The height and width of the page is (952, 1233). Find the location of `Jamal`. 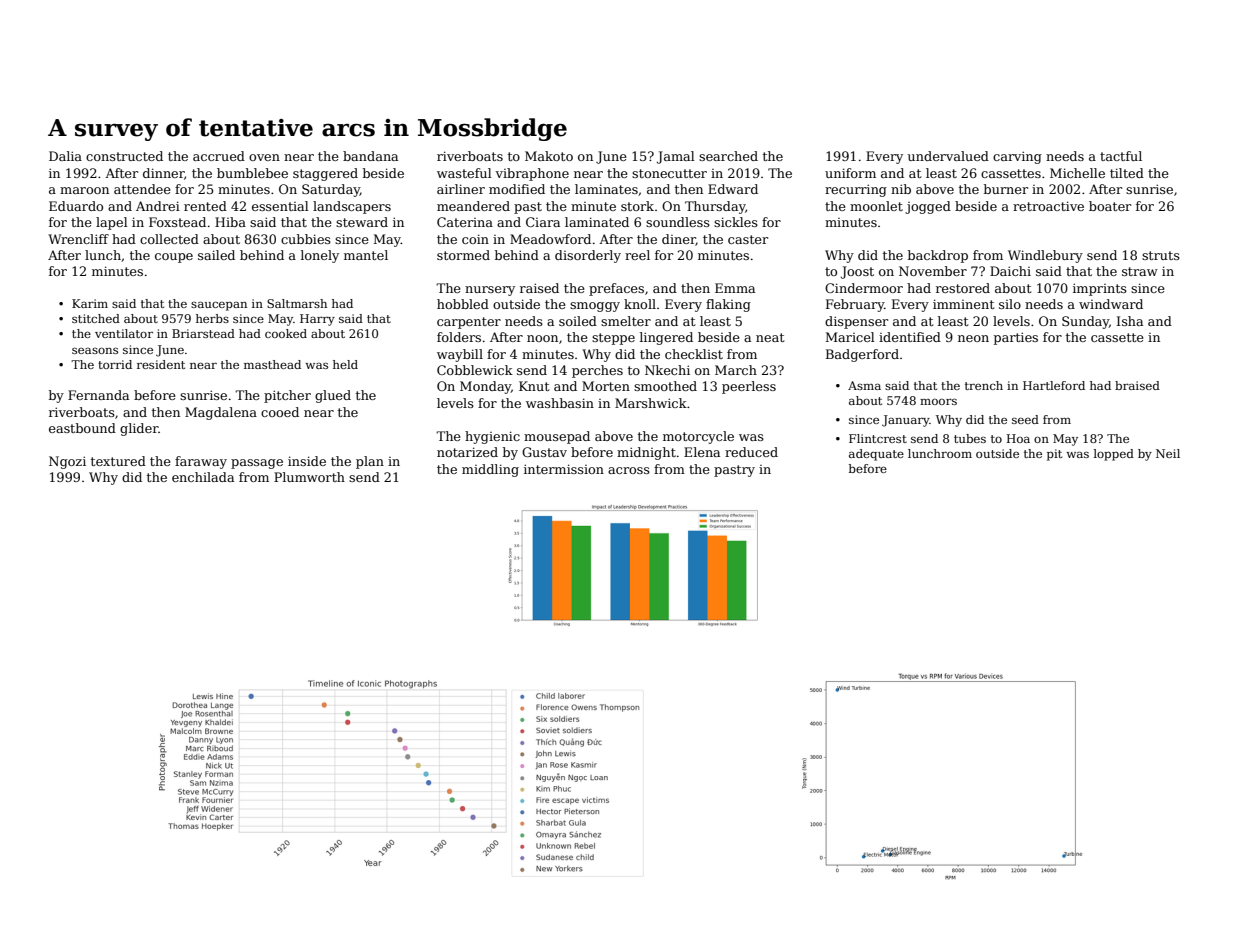

Jamal is located at coordinates (676, 157).
